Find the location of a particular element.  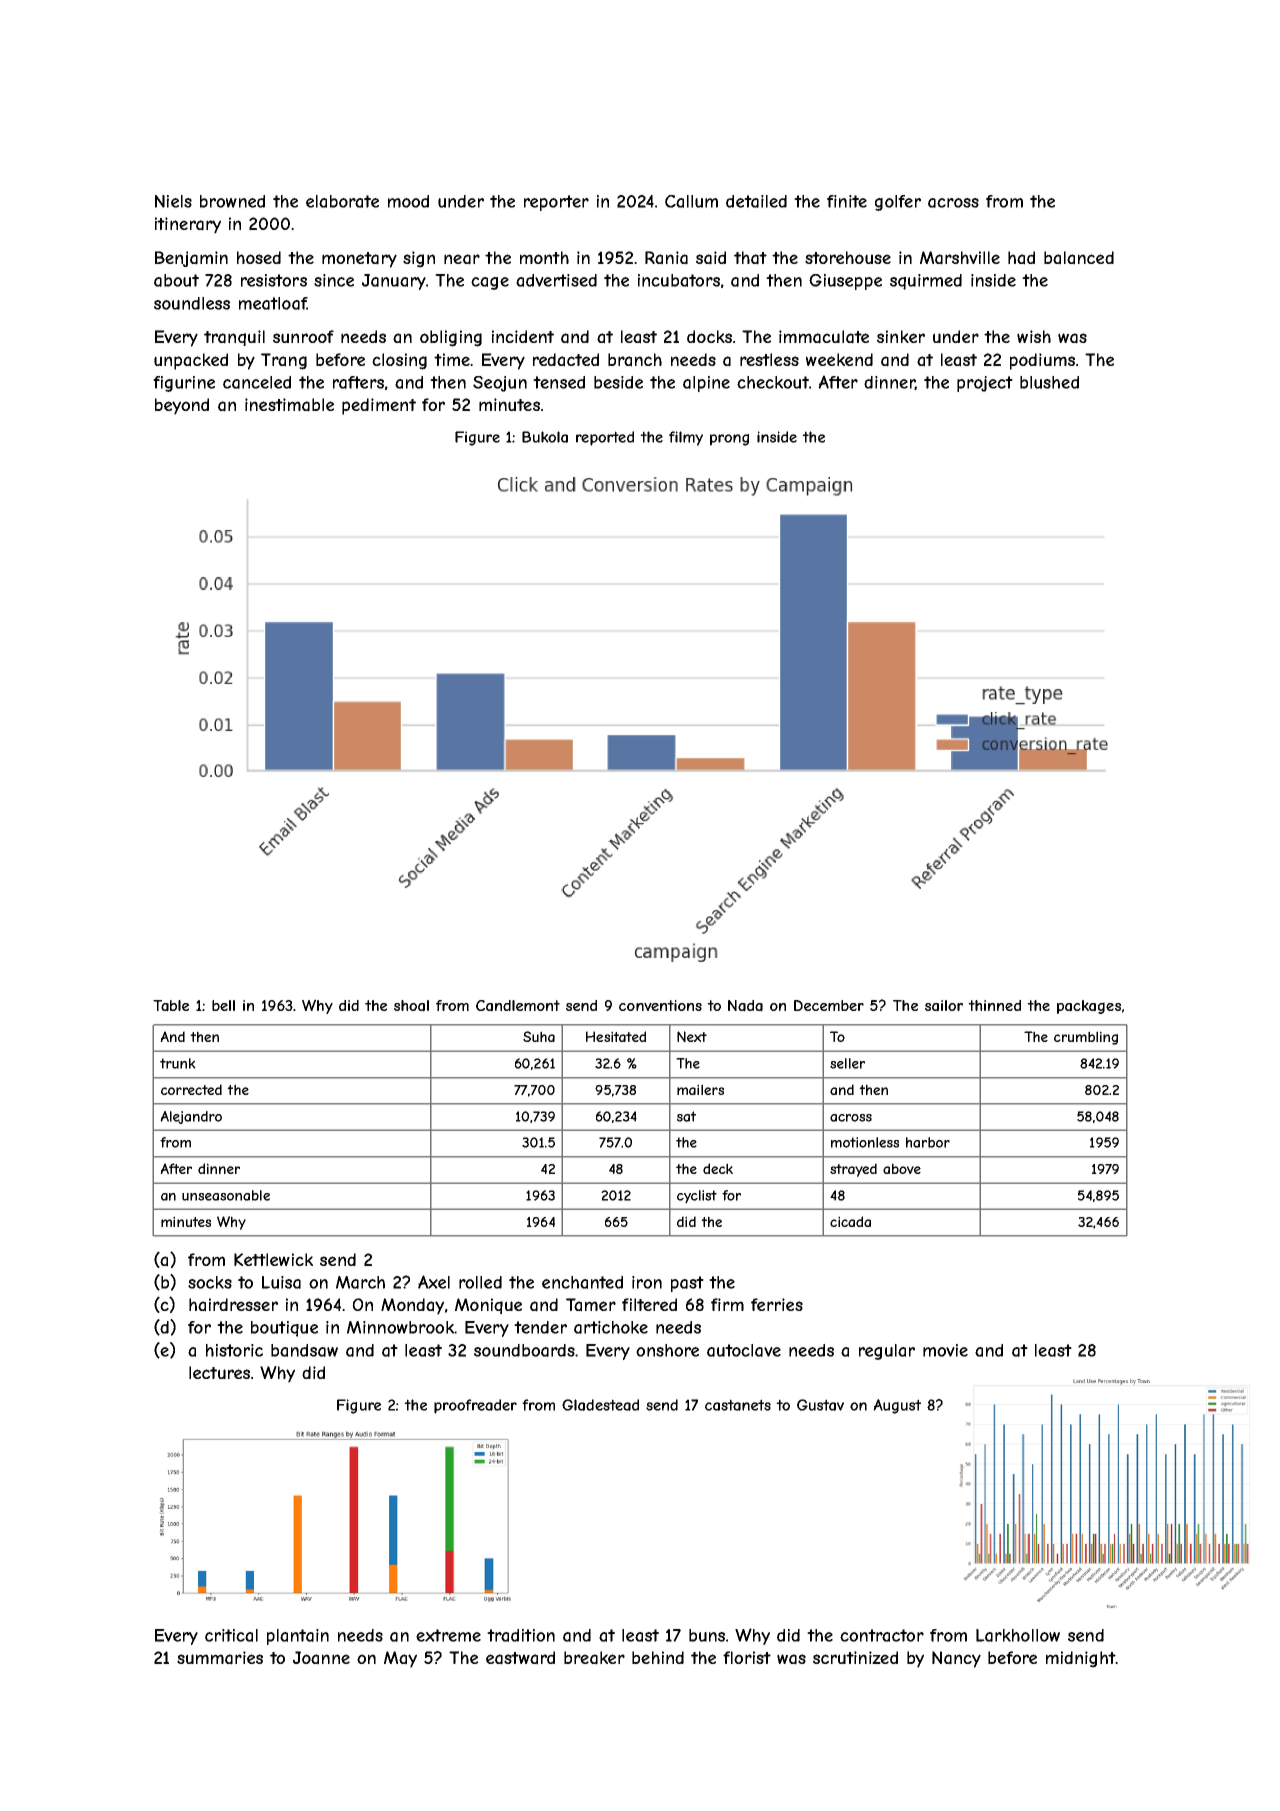

Candlemont is located at coordinates (518, 1006).
